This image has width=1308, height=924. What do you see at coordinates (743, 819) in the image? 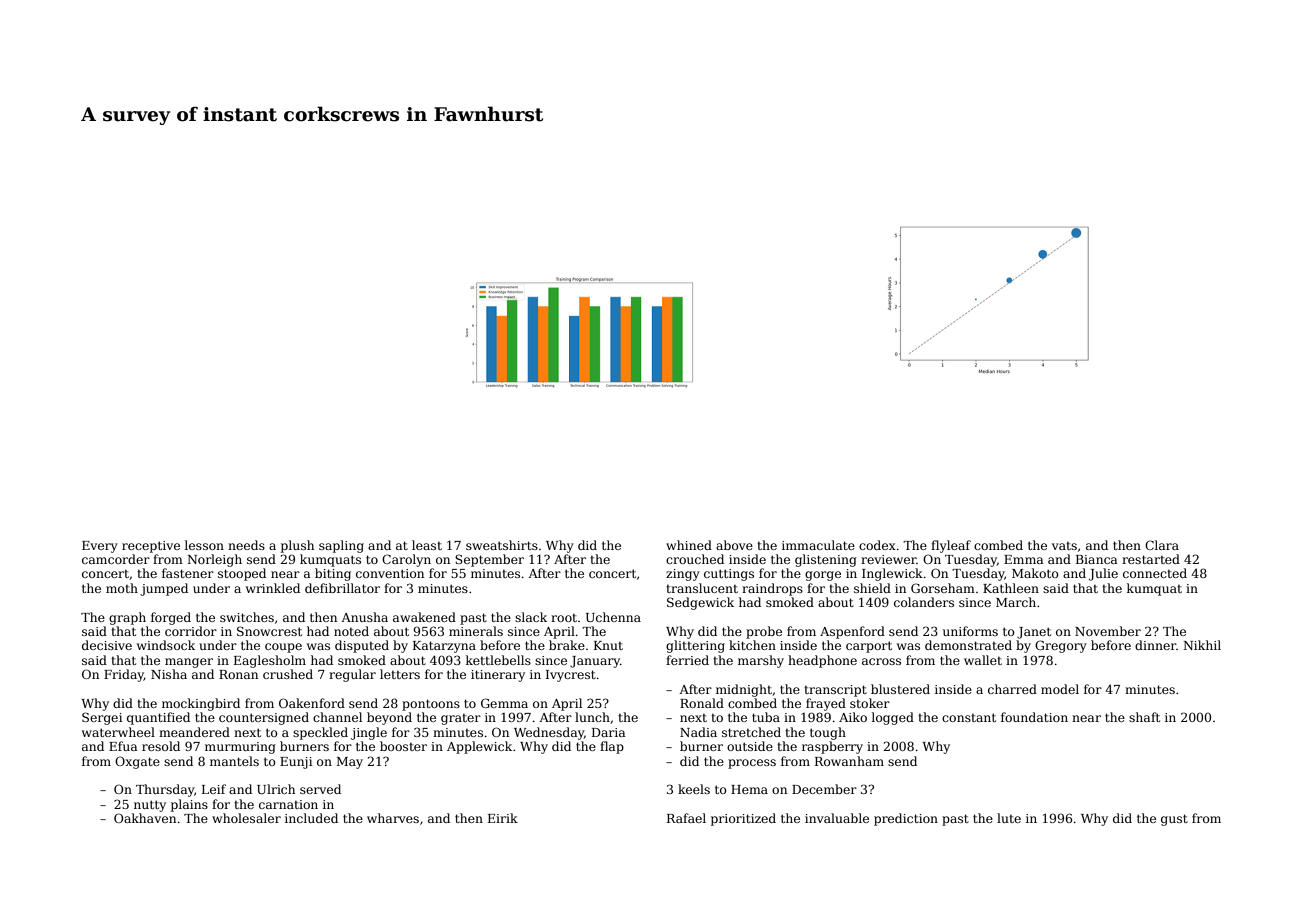
I see `prioritized` at bounding box center [743, 819].
